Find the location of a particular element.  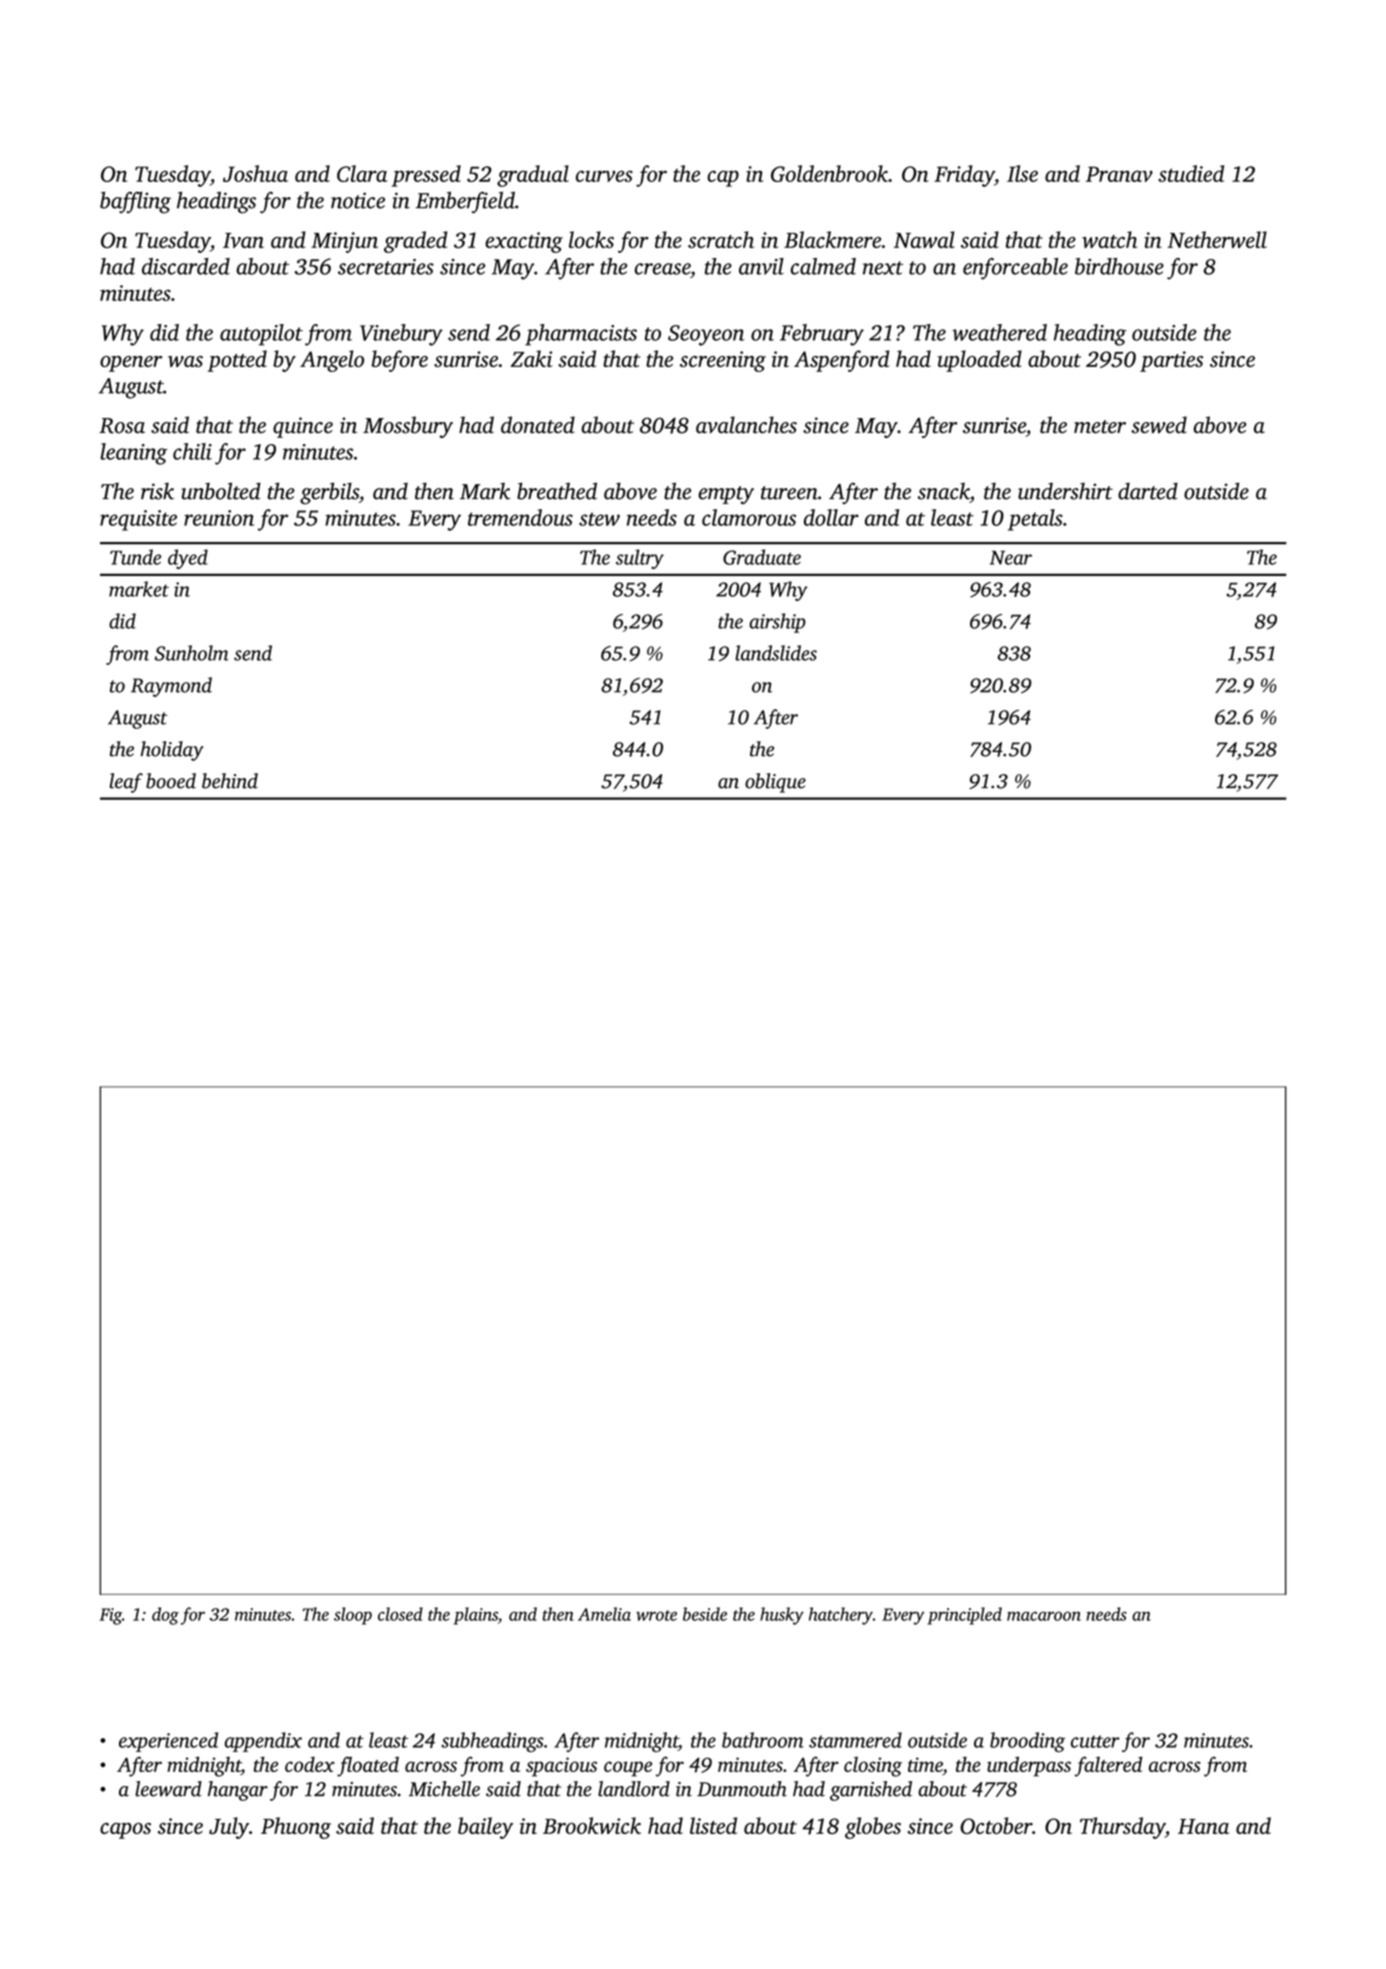

stammered is located at coordinates (855, 1740).
